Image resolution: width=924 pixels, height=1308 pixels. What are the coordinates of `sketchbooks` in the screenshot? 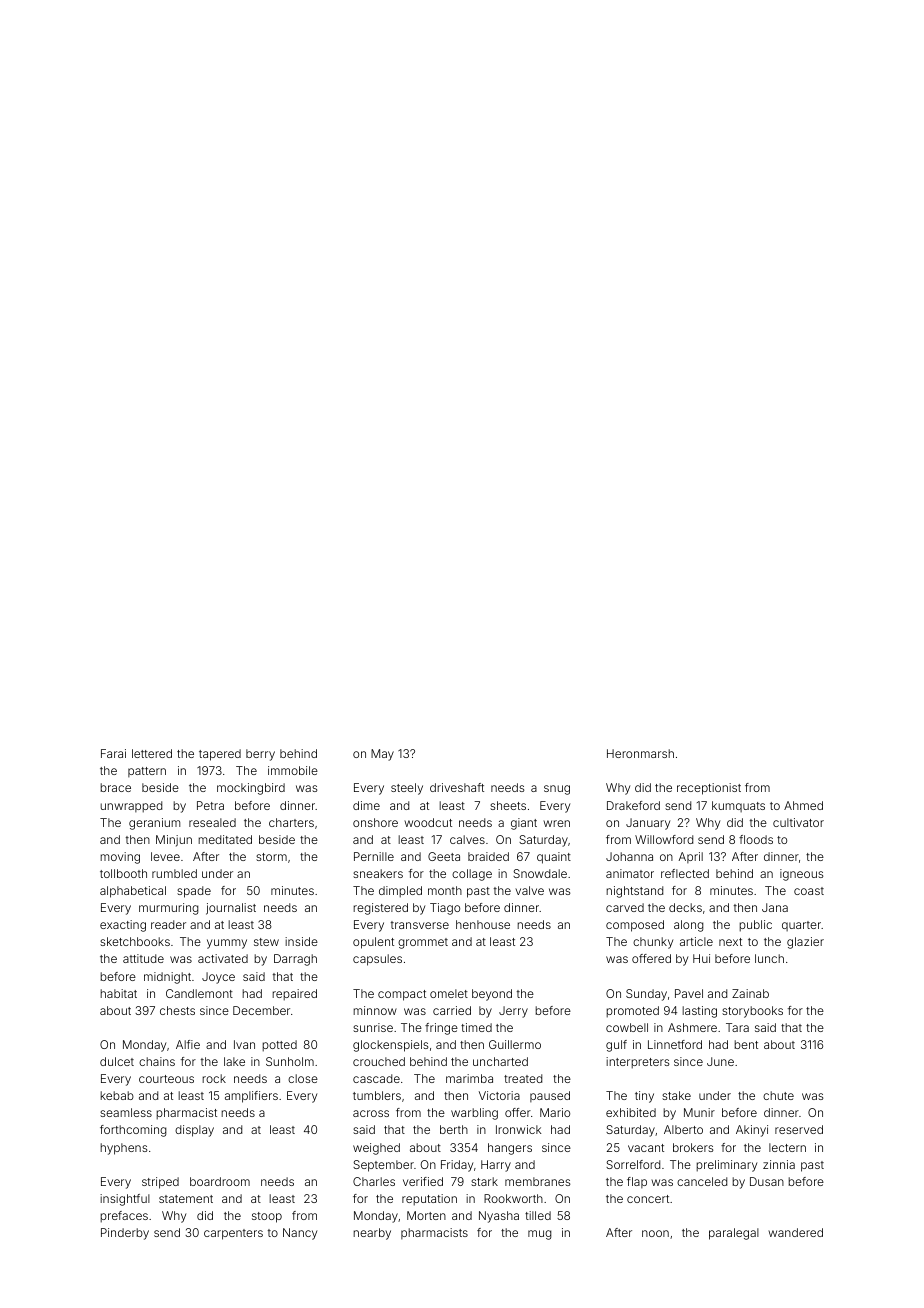 It's located at (135, 941).
